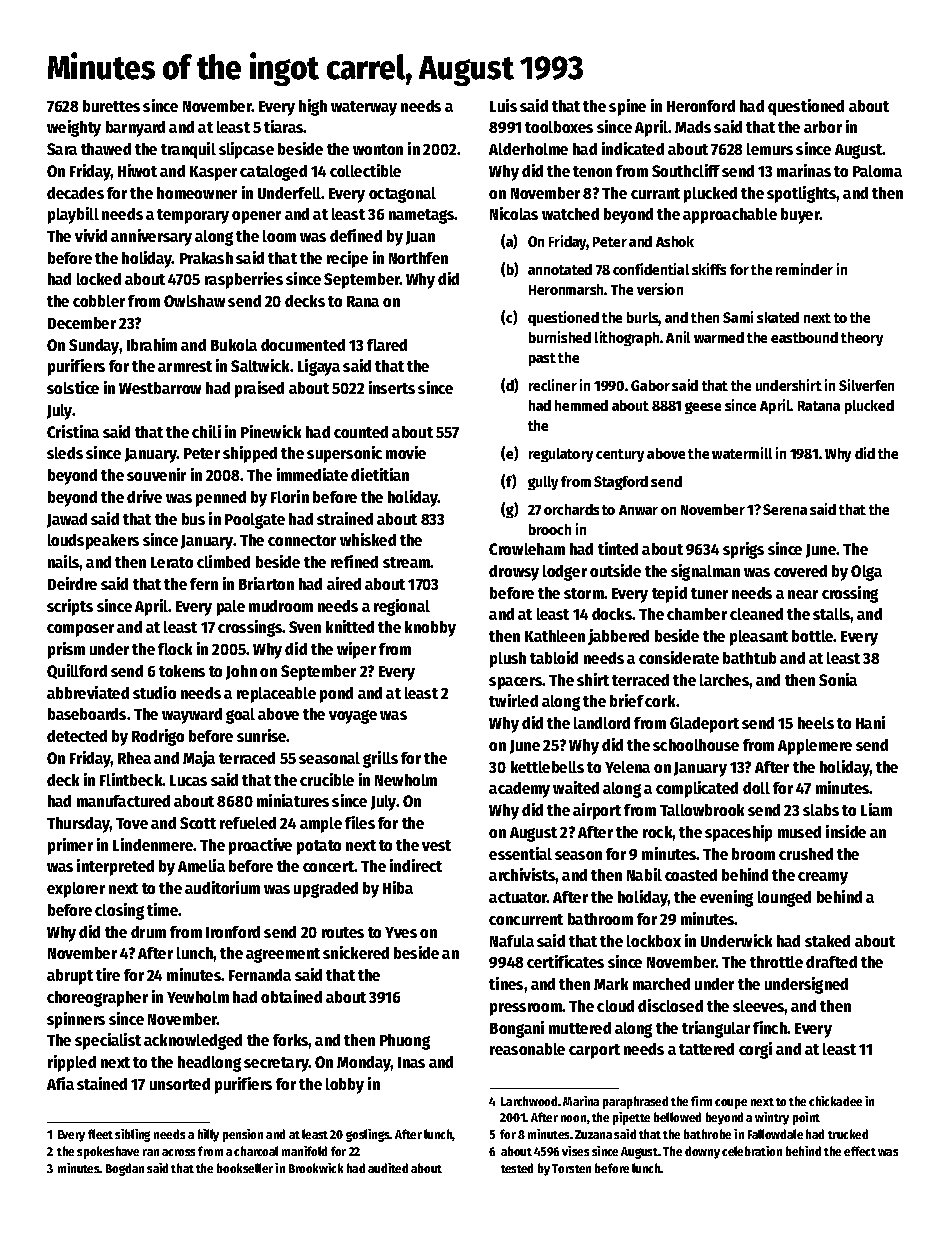 The image size is (952, 1233). Describe the element at coordinates (800, 216) in the image. I see `buyer` at that location.
